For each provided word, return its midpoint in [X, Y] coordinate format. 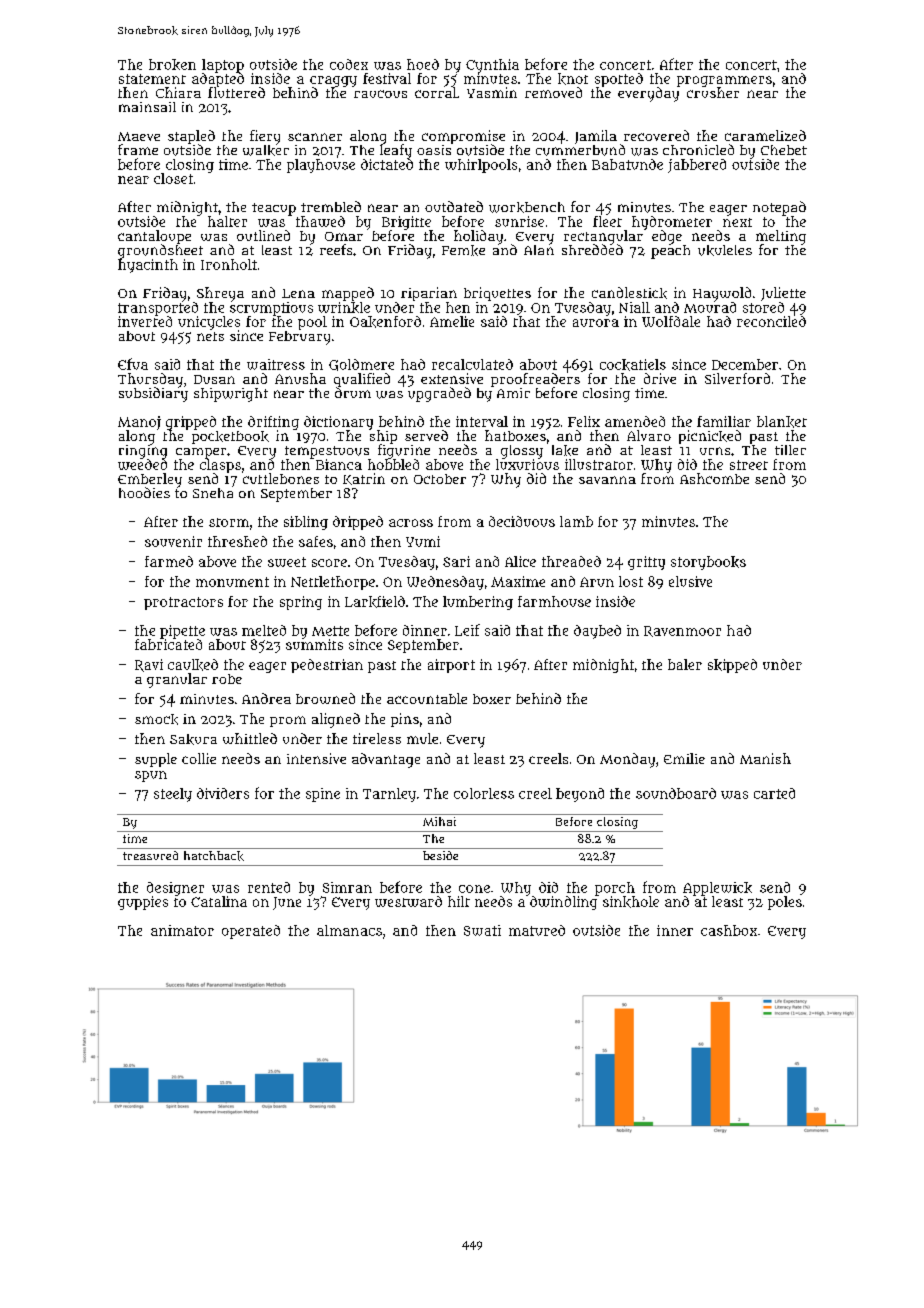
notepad [779, 208]
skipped [732, 666]
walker [266, 150]
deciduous [522, 521]
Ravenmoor [682, 631]
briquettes [497, 294]
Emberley [150, 480]
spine [323, 795]
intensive [316, 758]
